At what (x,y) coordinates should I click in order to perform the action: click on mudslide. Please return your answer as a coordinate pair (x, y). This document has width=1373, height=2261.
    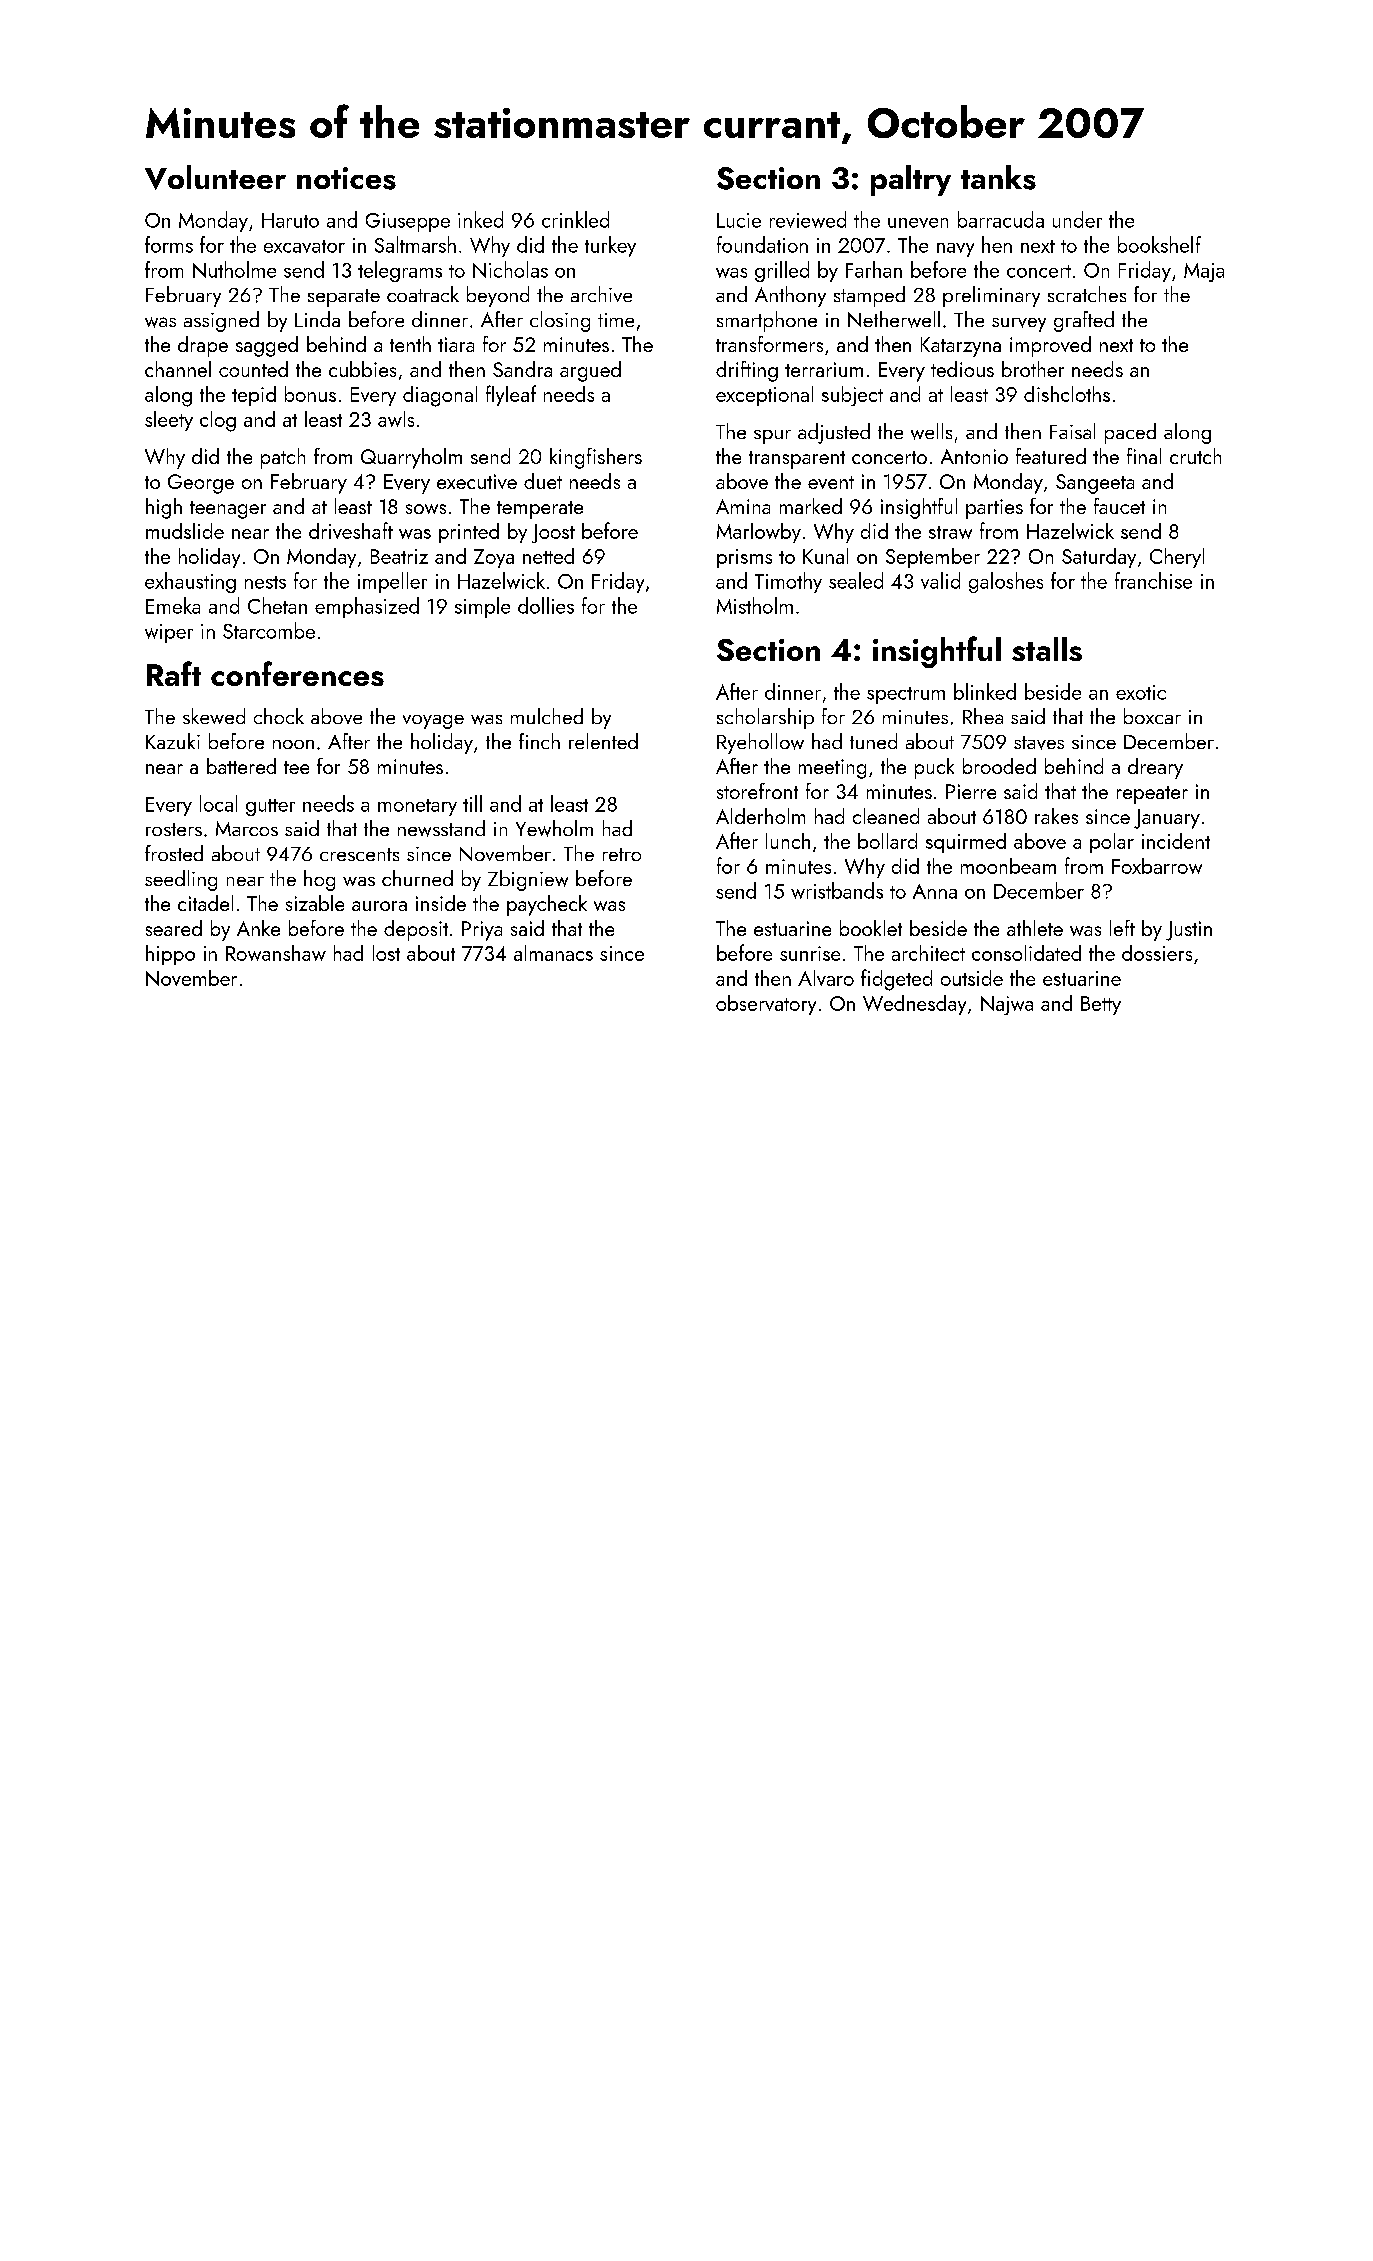
    Looking at the image, I should click on (185, 531).
